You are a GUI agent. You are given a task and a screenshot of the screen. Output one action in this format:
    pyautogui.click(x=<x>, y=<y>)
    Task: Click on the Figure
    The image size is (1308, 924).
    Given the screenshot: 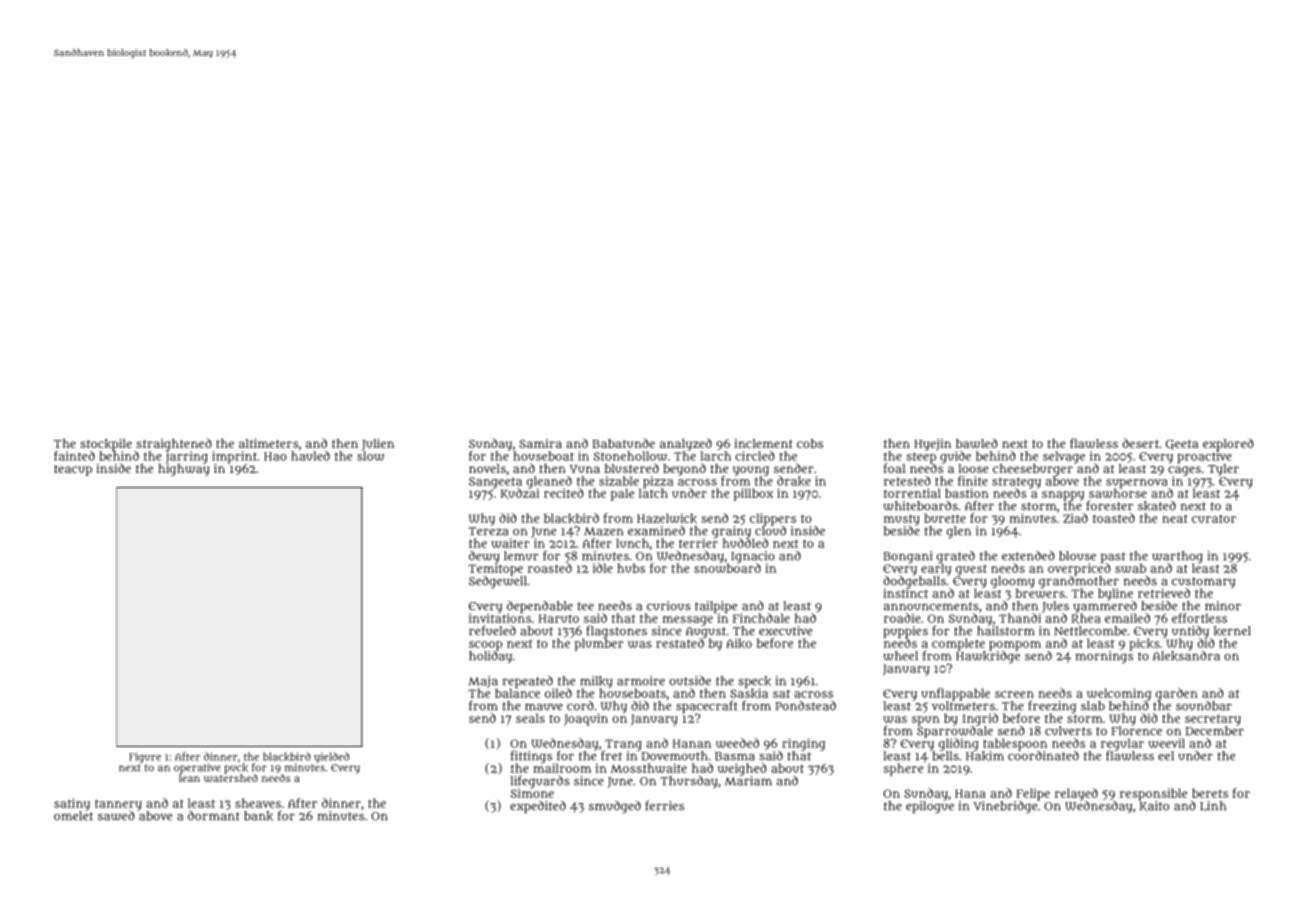 What is the action you would take?
    pyautogui.click(x=145, y=757)
